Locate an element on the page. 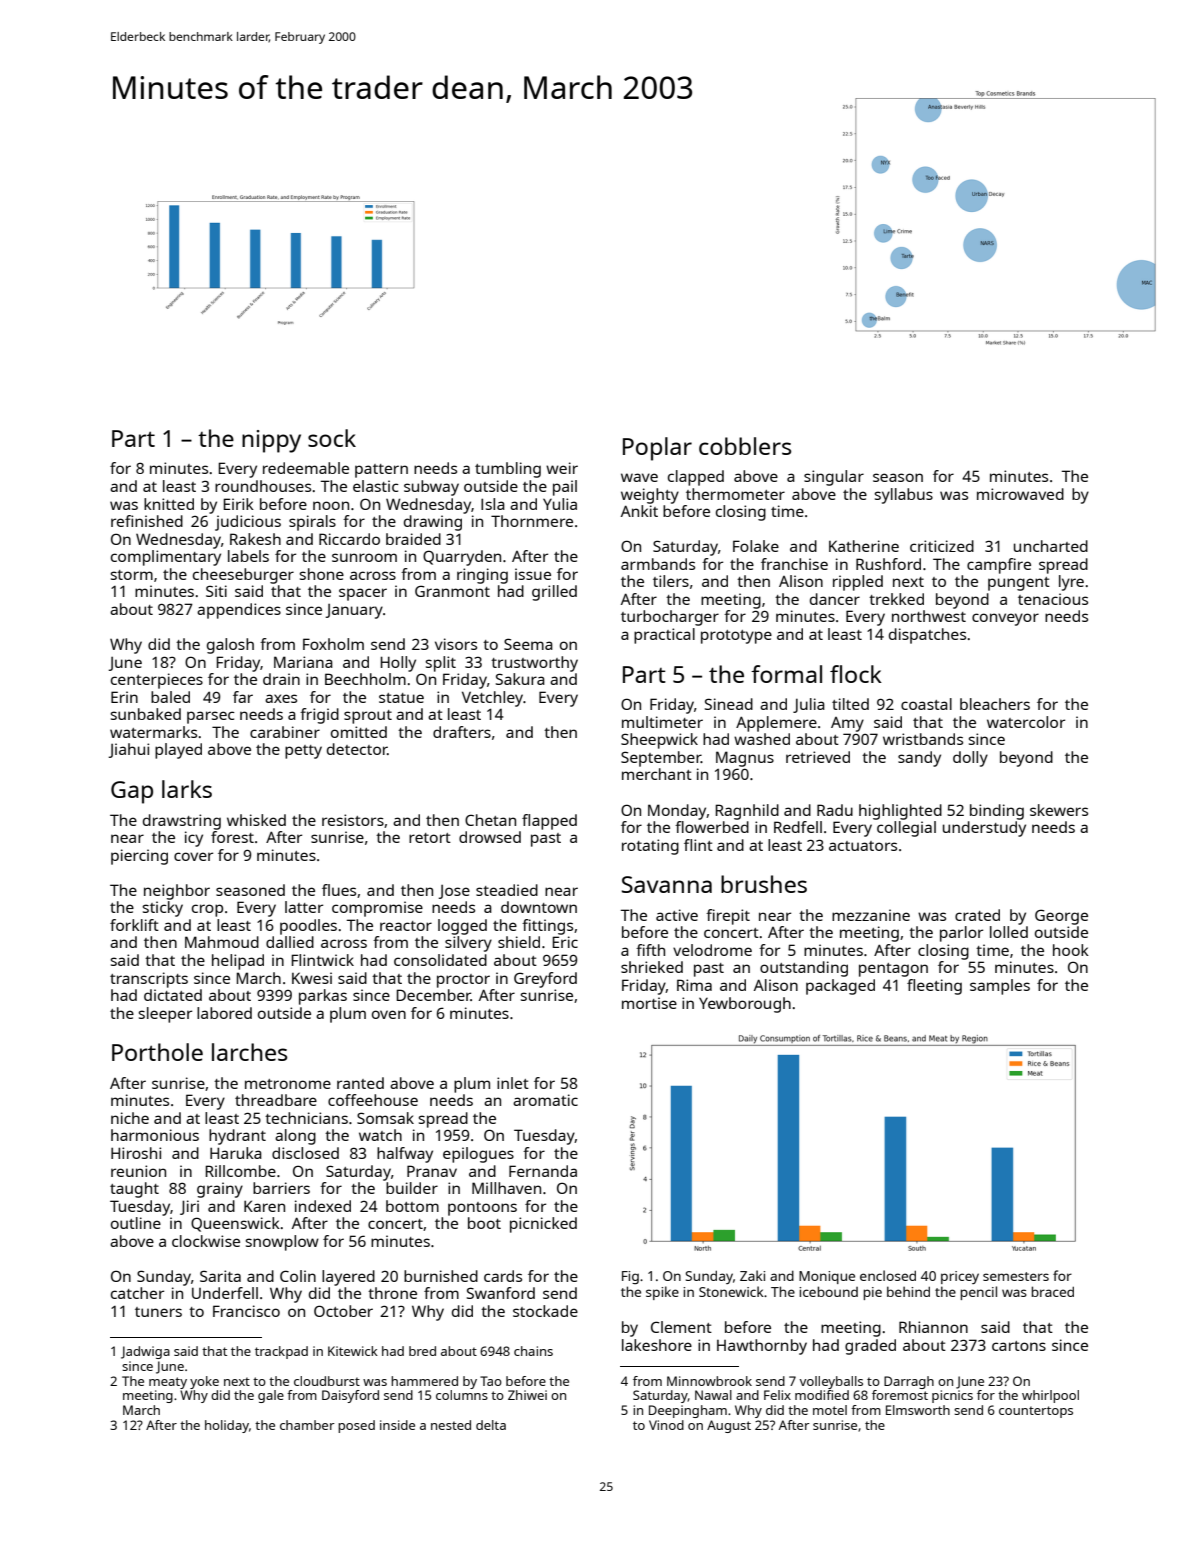 This page has width=1199, height=1552. trackpad is located at coordinates (281, 1352).
